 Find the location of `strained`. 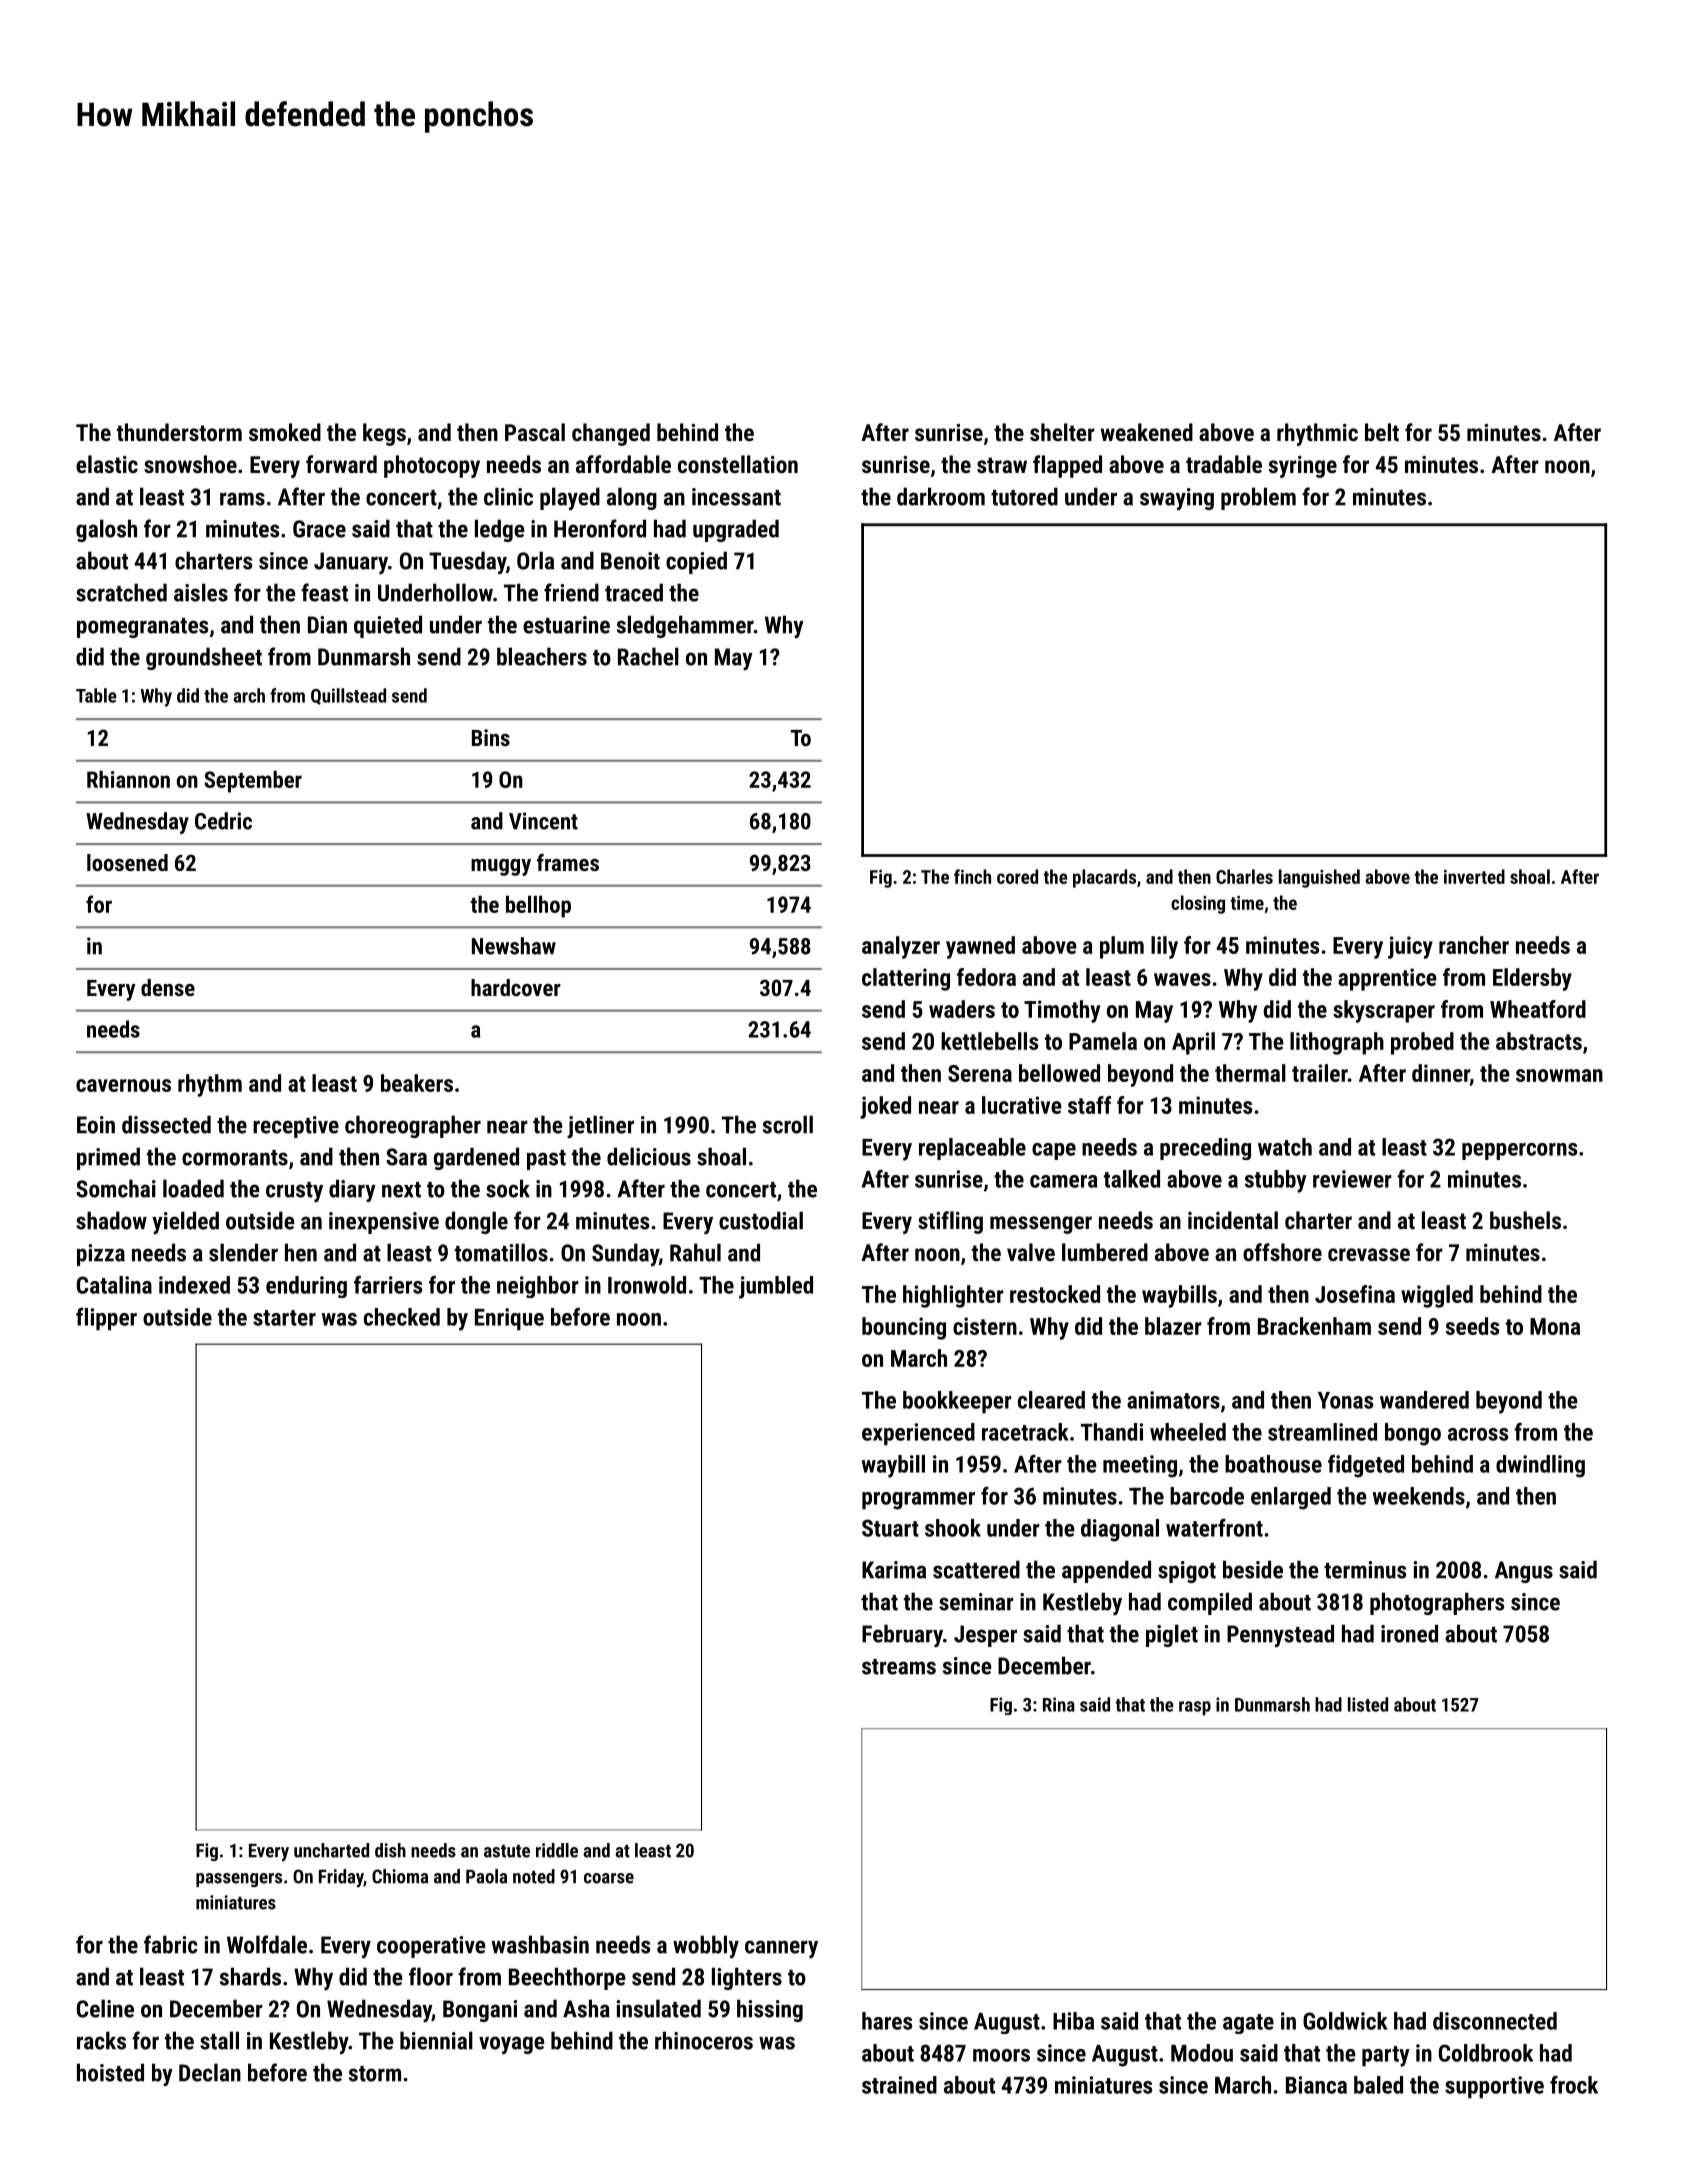

strained is located at coordinates (899, 2085).
